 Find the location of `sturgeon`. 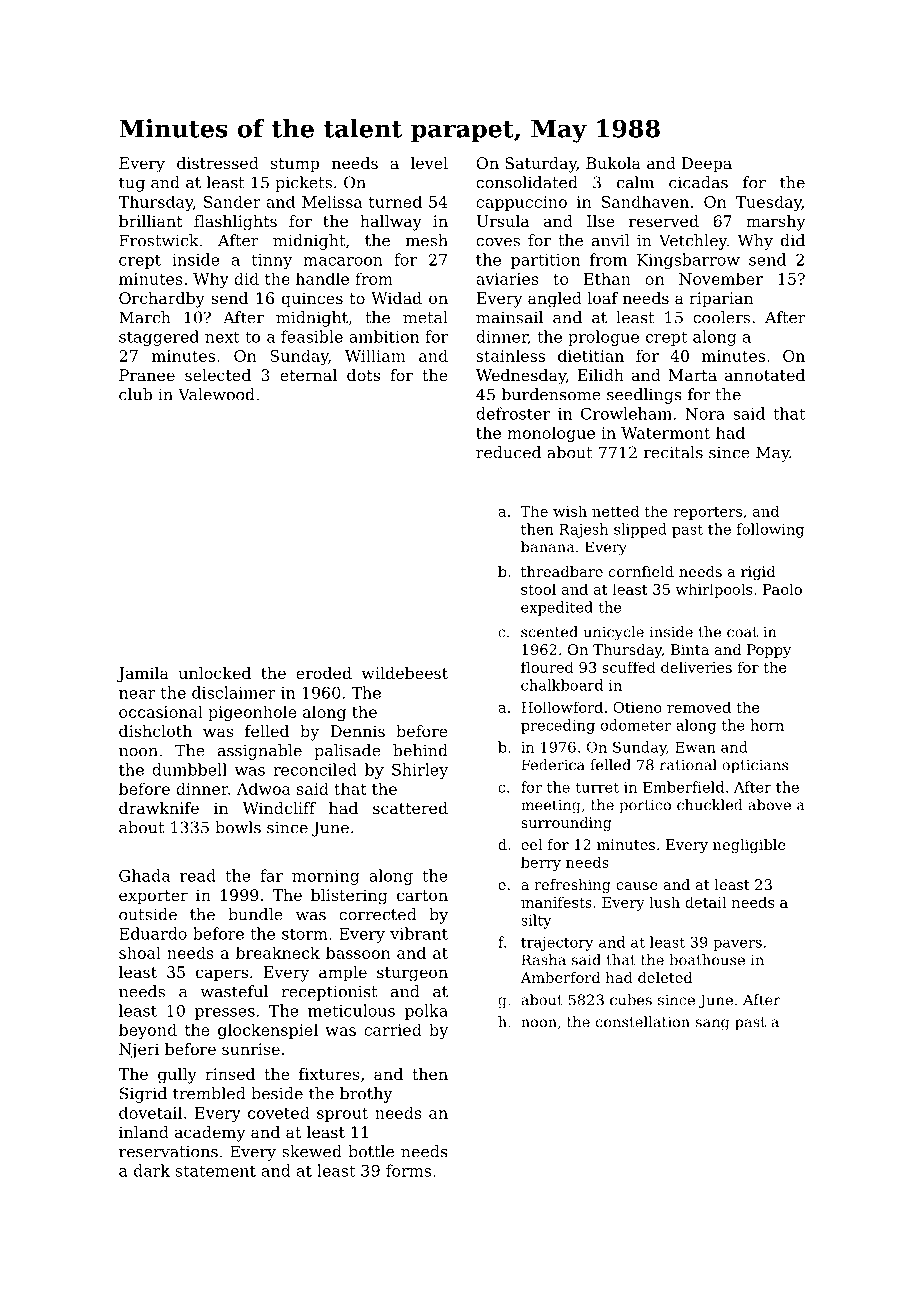

sturgeon is located at coordinates (412, 974).
